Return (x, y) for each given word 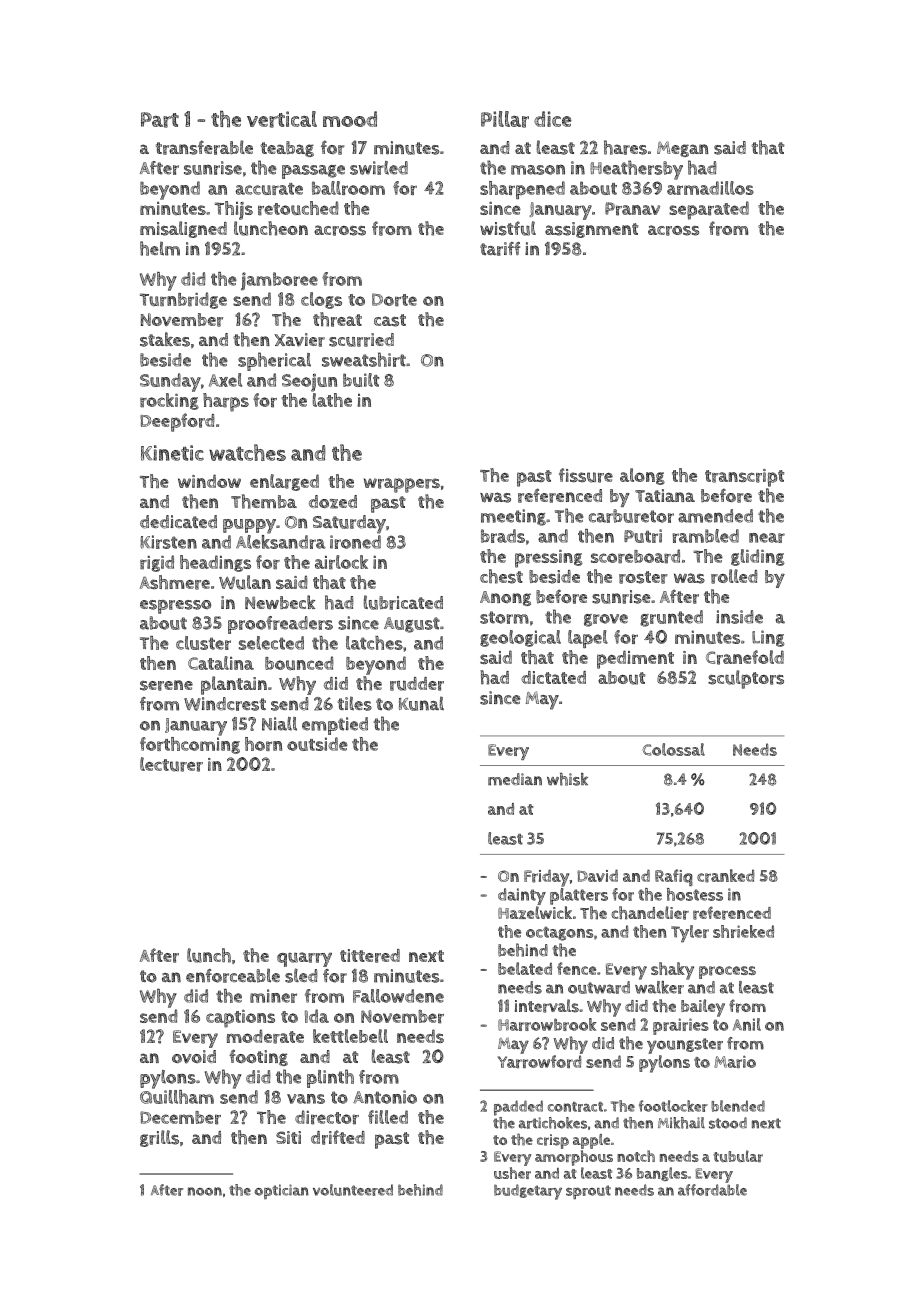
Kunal (421, 703)
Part (160, 120)
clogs (321, 300)
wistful (508, 228)
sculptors (746, 679)
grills (159, 1138)
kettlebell (350, 1036)
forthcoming (190, 745)
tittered (370, 956)
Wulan (245, 582)
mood (350, 119)
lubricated (403, 602)
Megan (682, 149)
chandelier (650, 913)
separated (709, 210)
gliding (758, 557)
